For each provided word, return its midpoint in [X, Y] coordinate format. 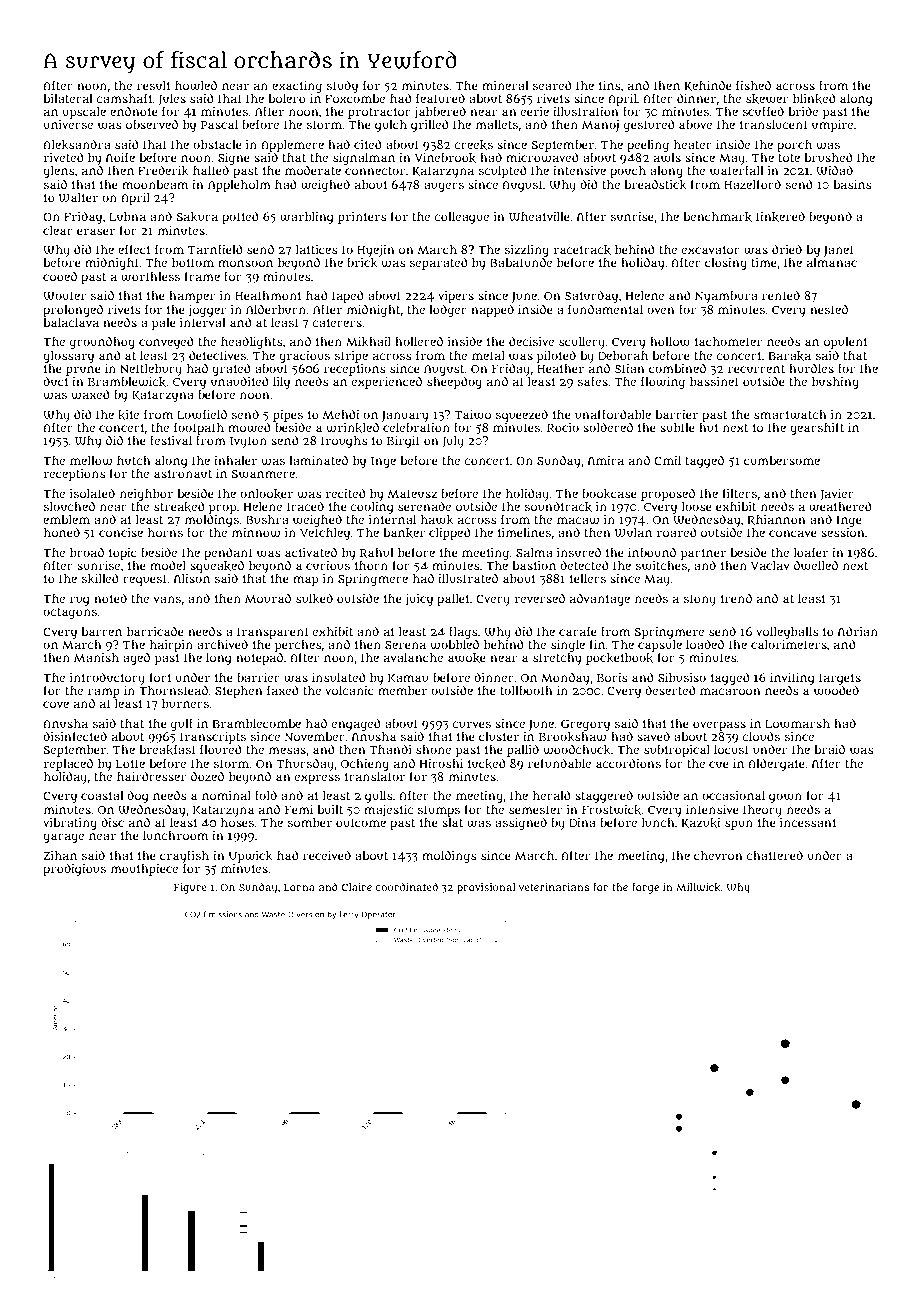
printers [362, 218]
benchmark [717, 217]
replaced [68, 764]
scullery [582, 343]
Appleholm [239, 186]
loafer [811, 552]
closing [726, 264]
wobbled [454, 644]
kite [128, 415]
